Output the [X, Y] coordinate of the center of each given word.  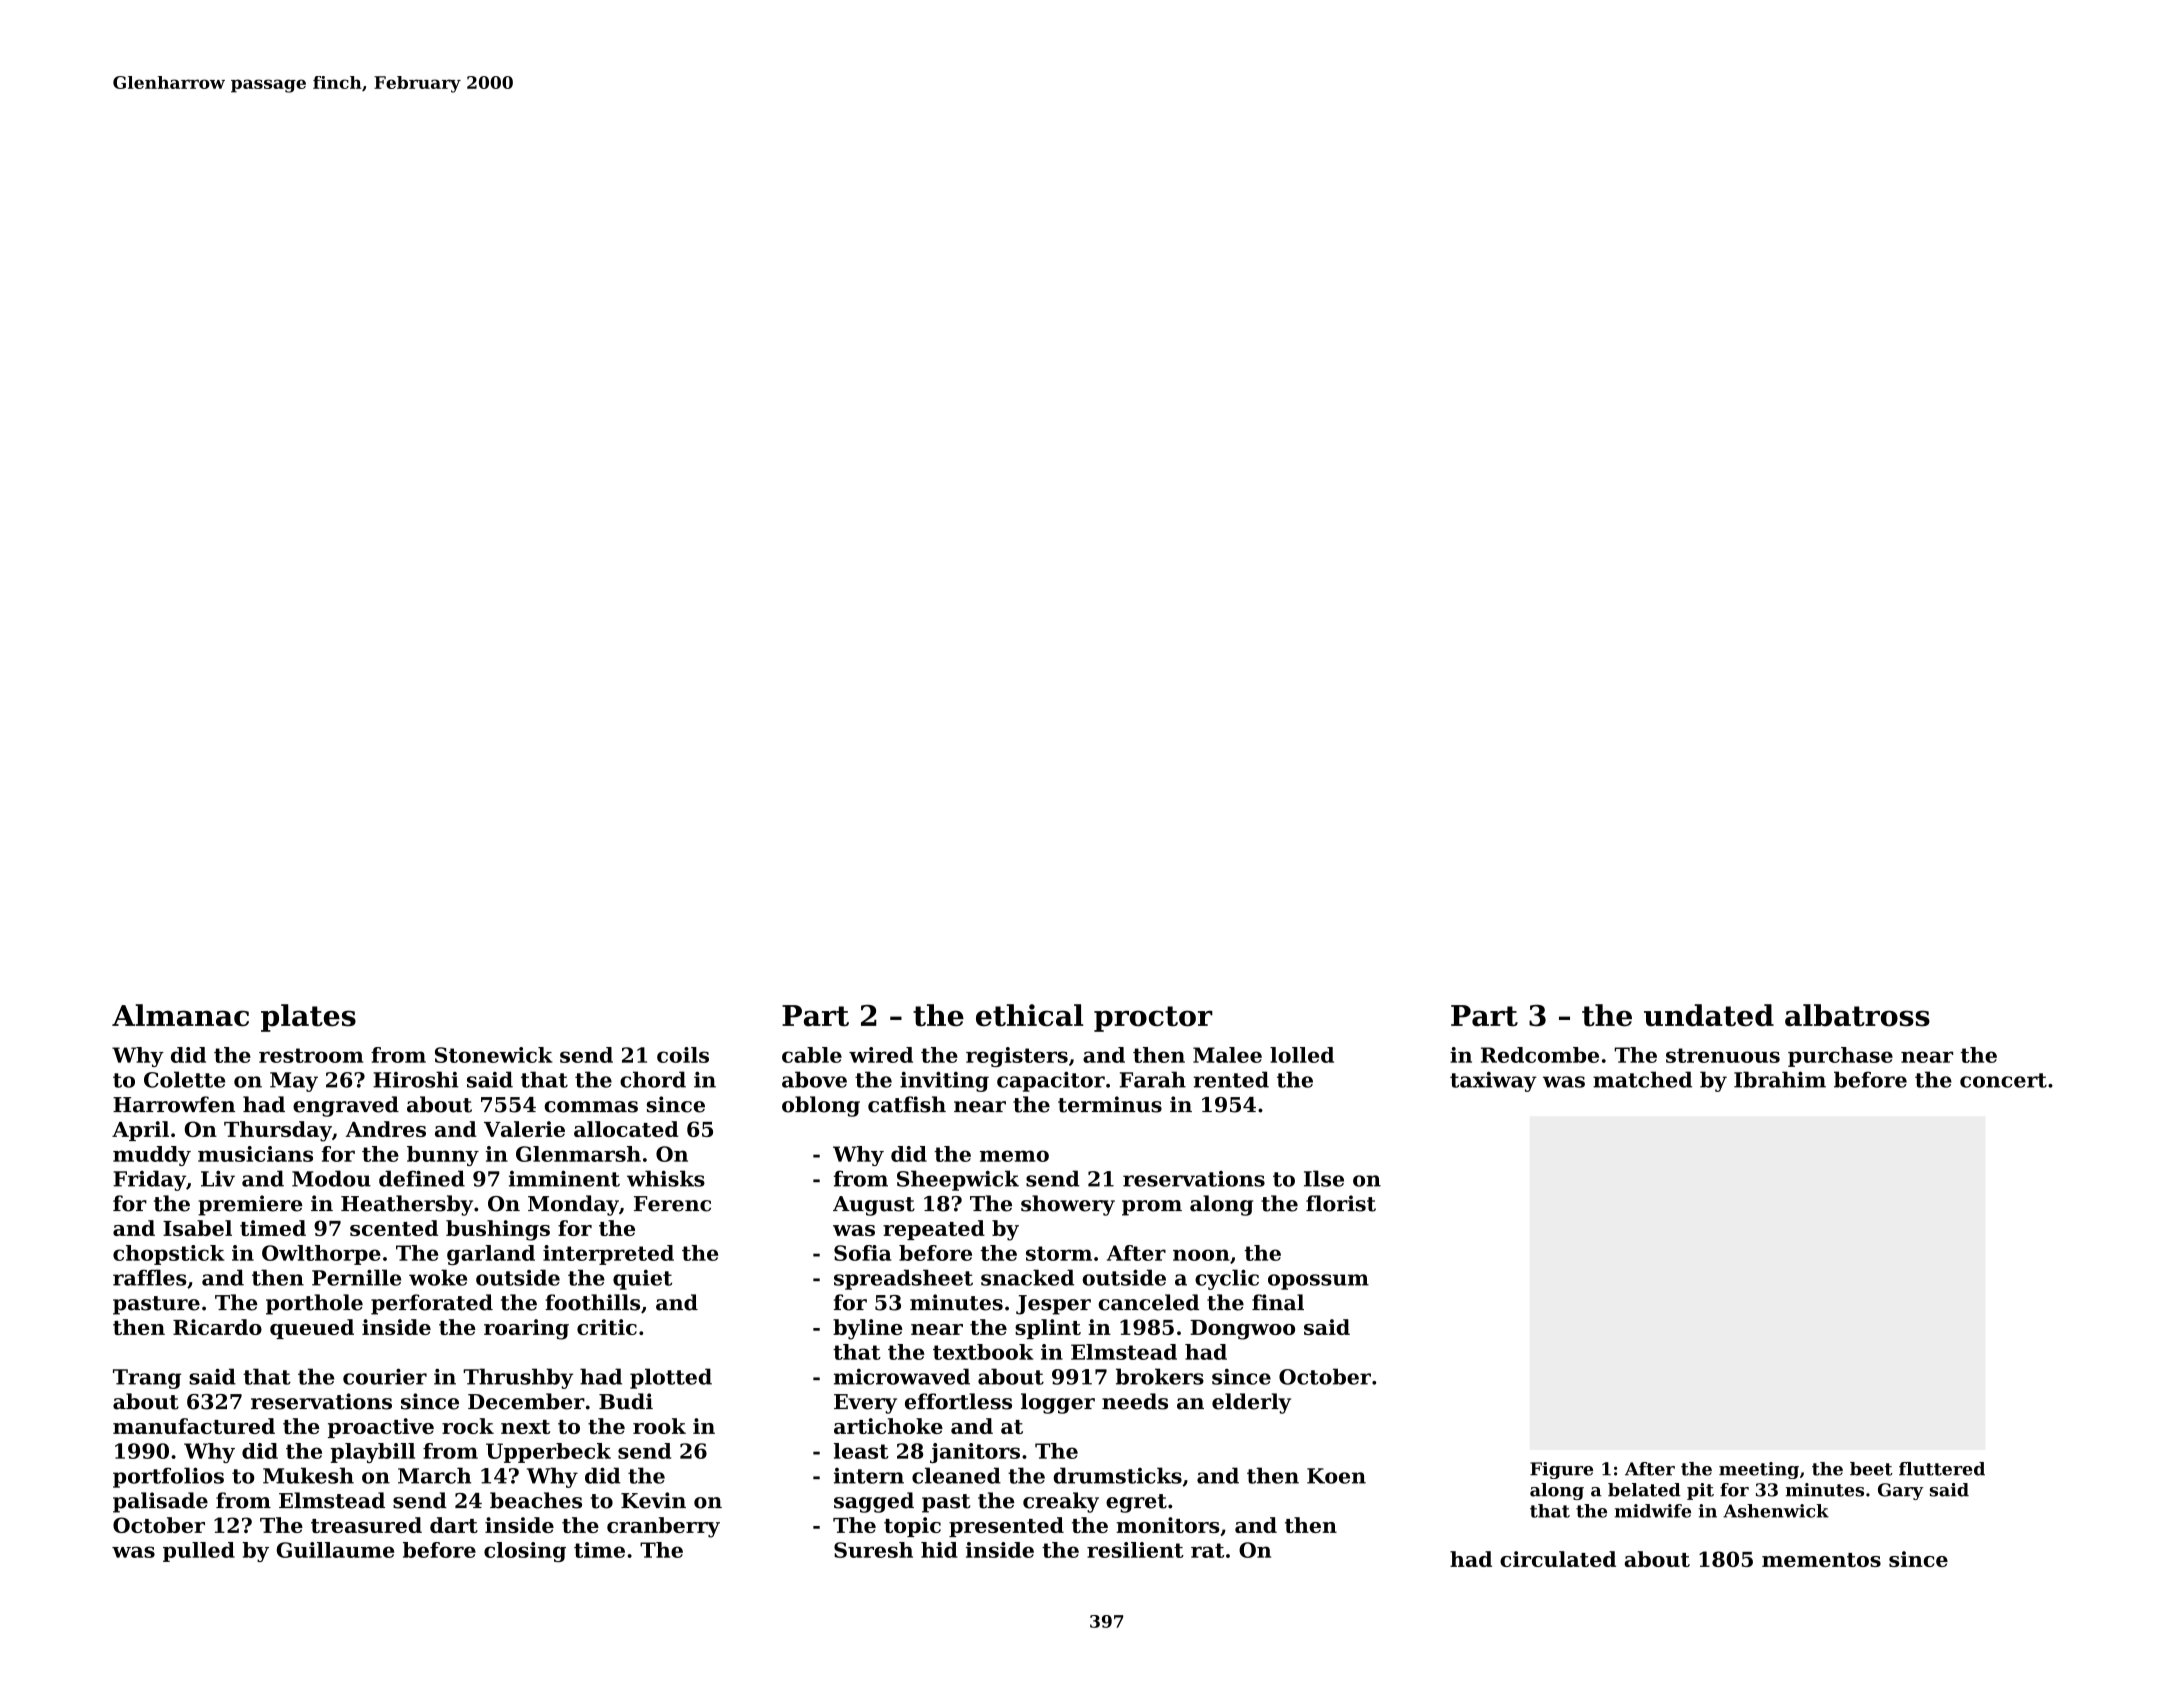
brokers [1160, 1376]
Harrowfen [174, 1104]
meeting [1759, 1470]
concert [2003, 1080]
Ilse [1324, 1178]
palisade [160, 1502]
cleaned [956, 1475]
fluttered [1942, 1469]
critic [607, 1327]
